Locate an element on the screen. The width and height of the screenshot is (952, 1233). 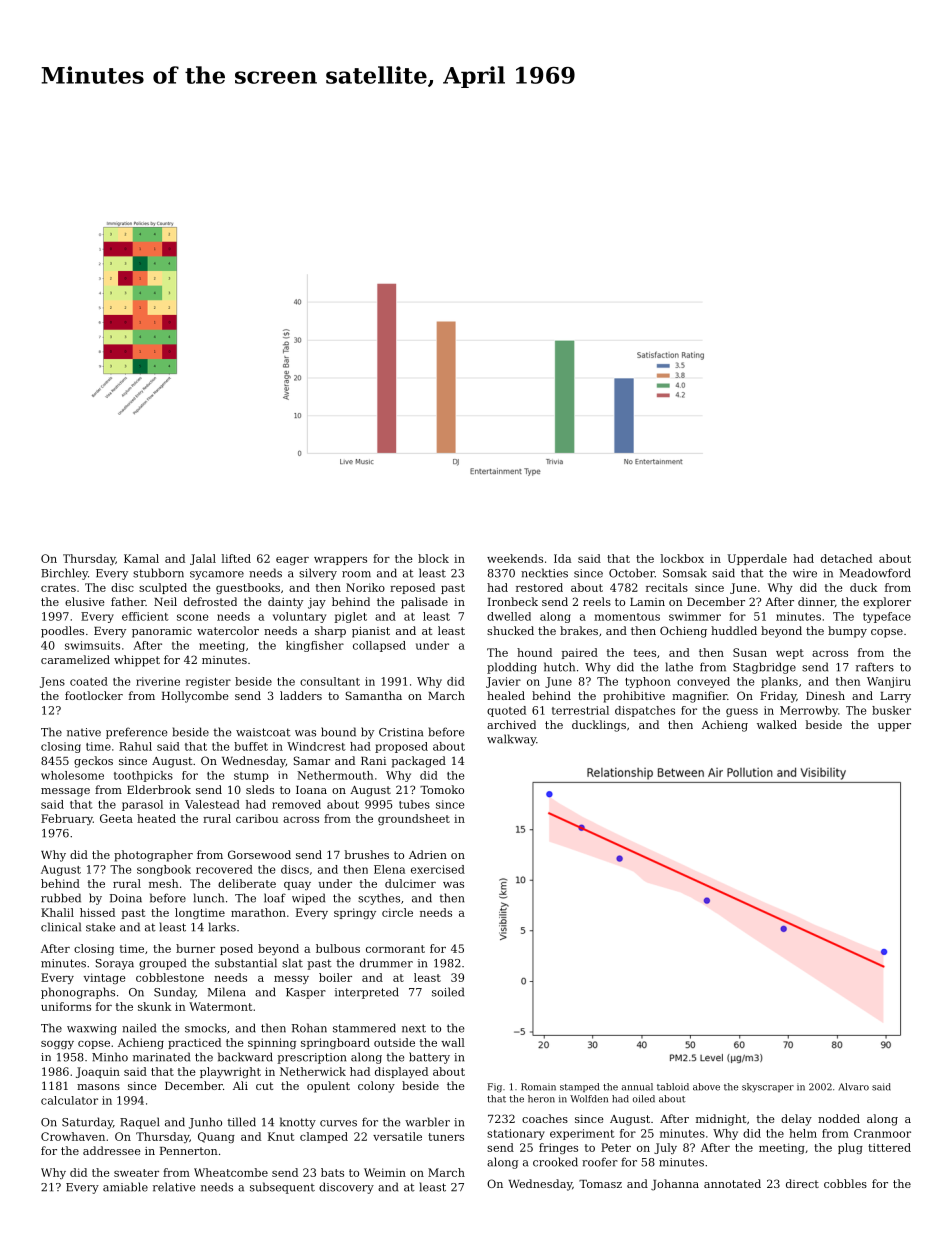
Weimin is located at coordinates (385, 1172).
